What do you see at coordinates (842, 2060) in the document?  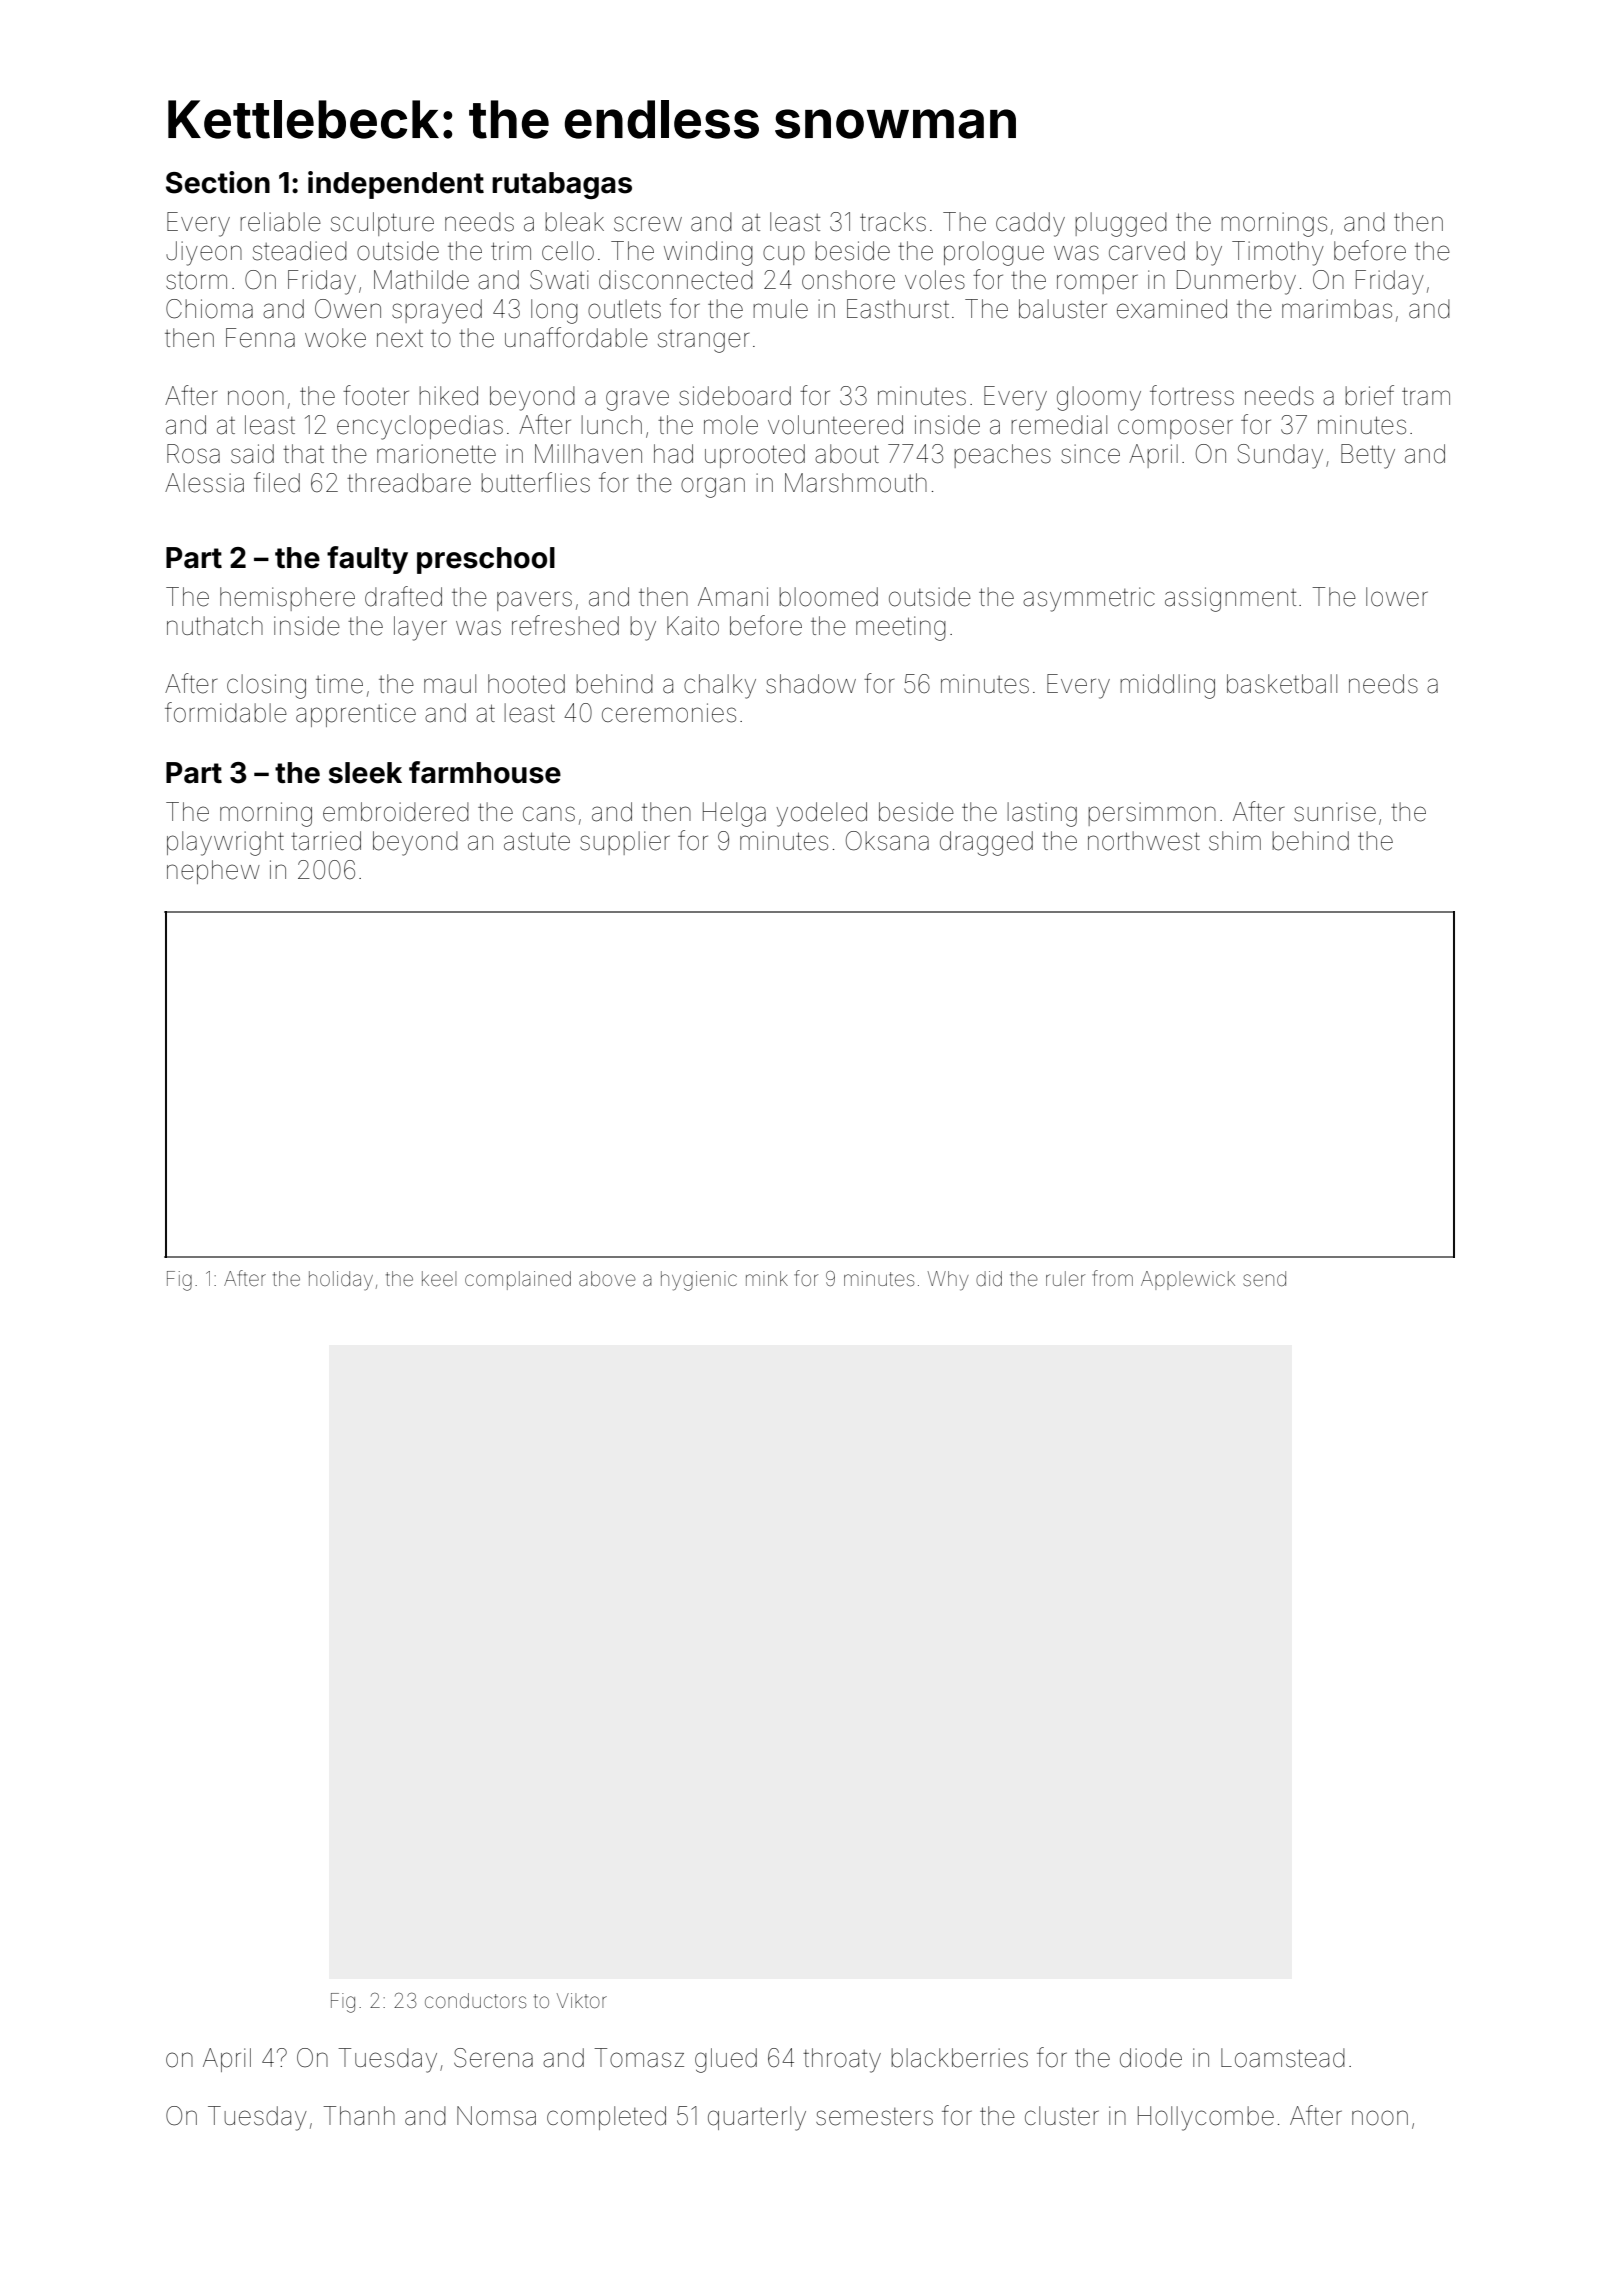 I see `throaty` at bounding box center [842, 2060].
